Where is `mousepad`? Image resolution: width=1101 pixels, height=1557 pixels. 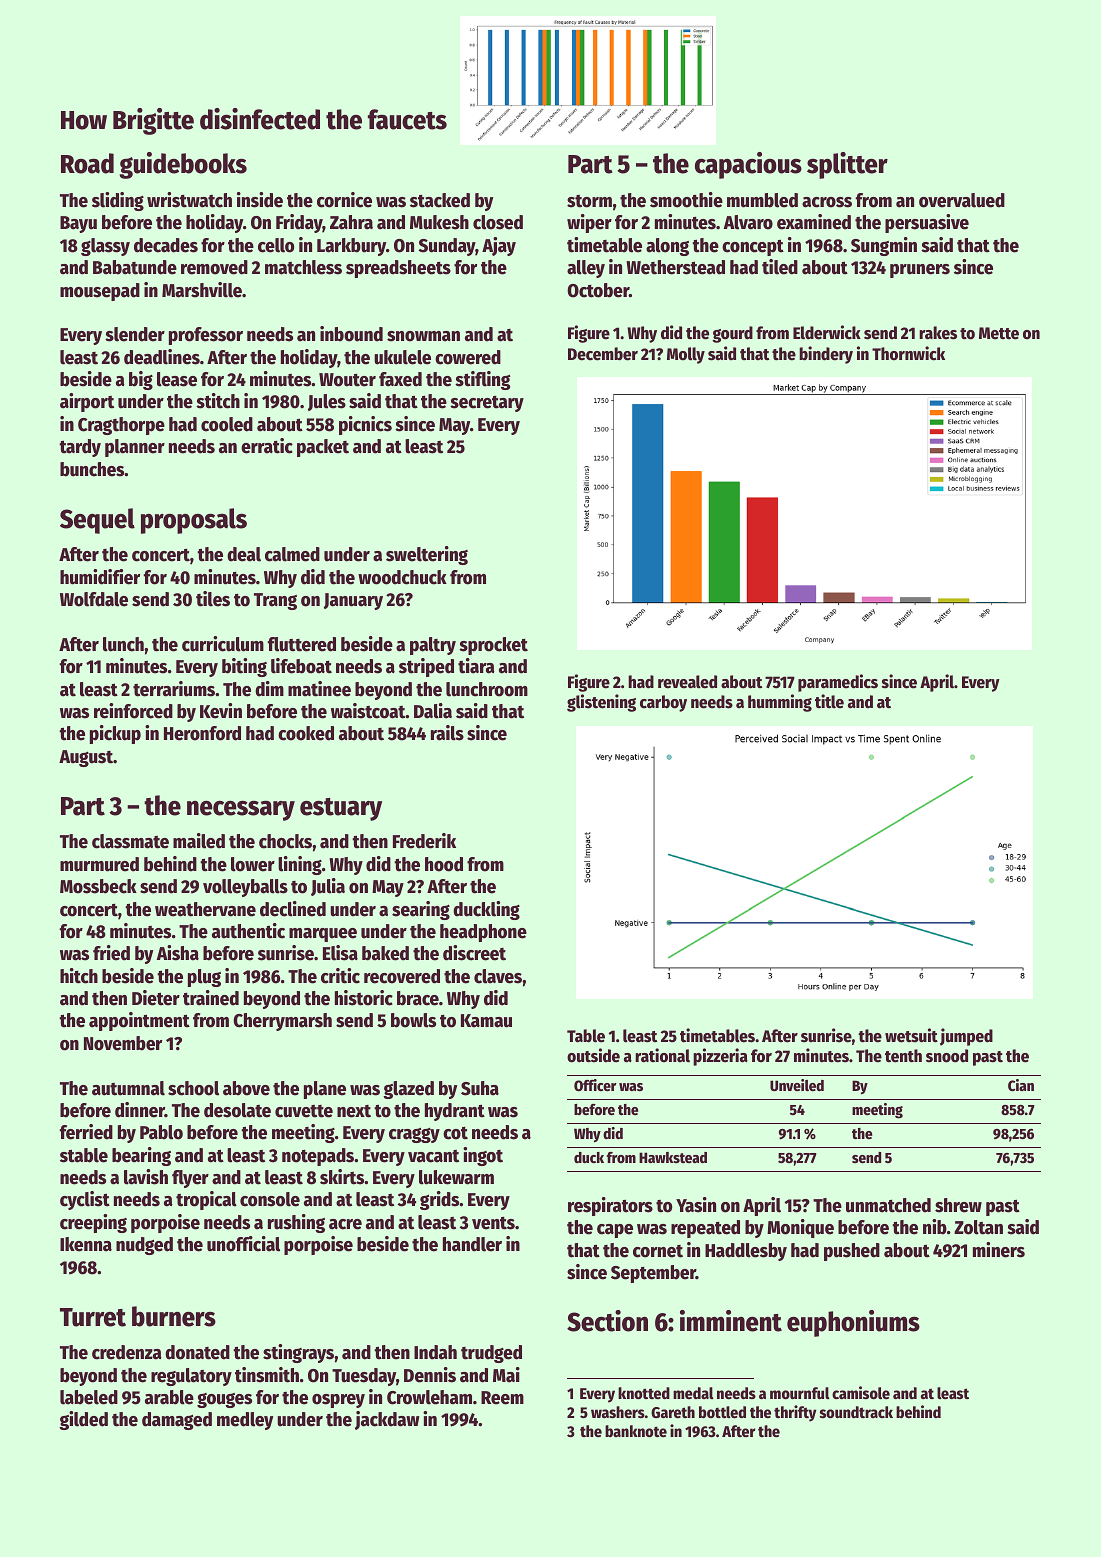
mousepad is located at coordinates (100, 292).
